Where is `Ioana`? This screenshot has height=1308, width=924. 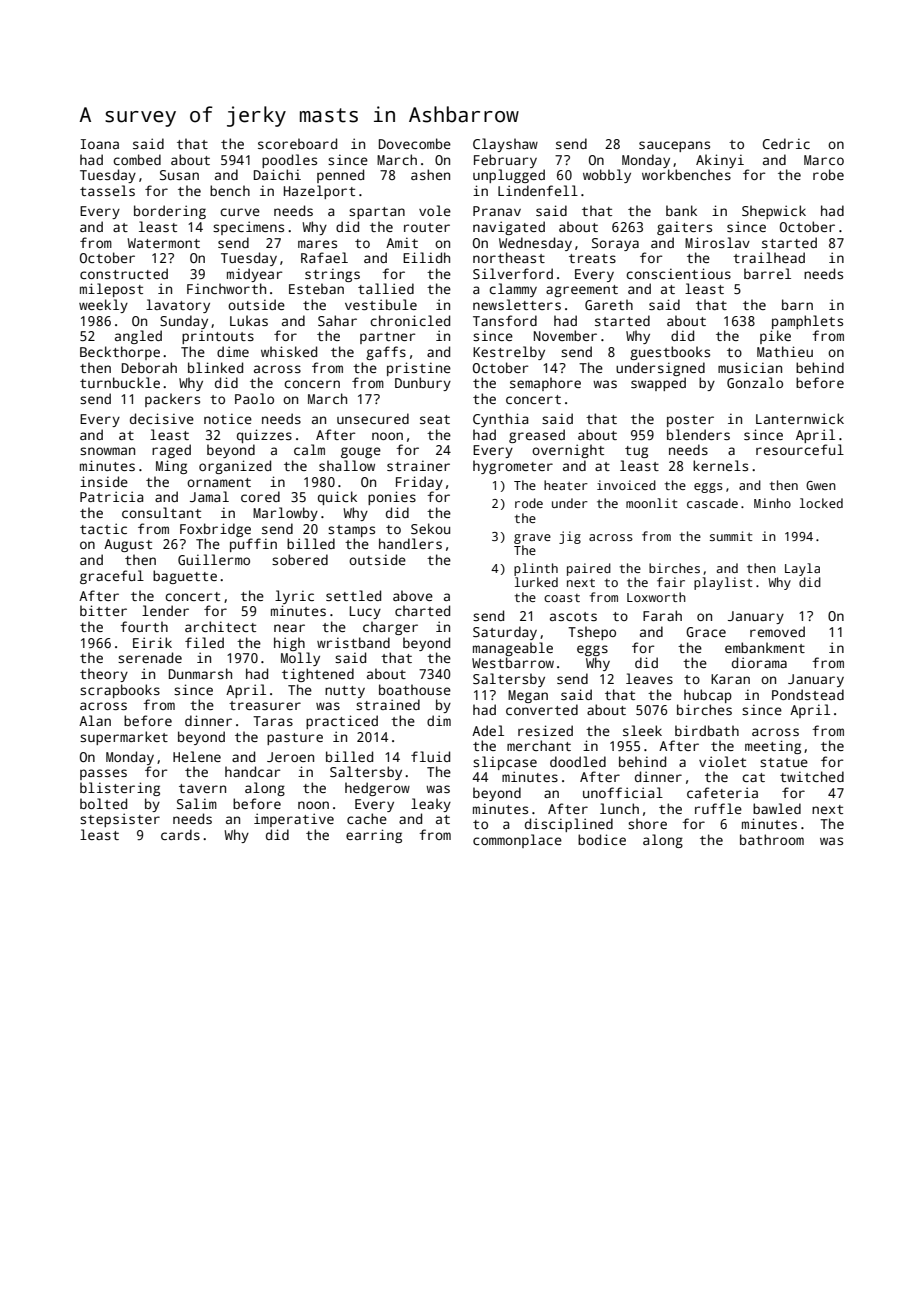
Ioana is located at coordinates (100, 144).
